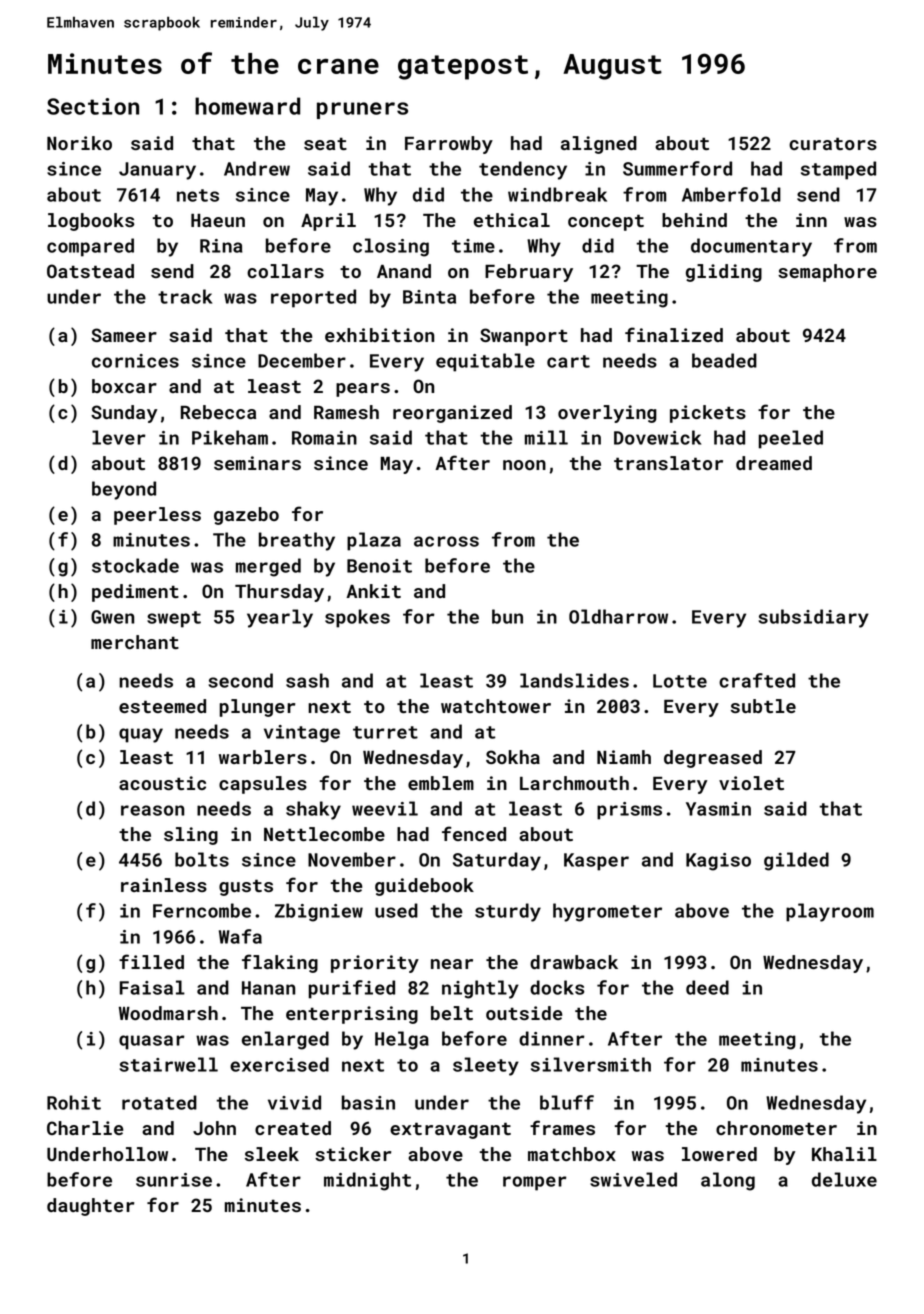  Describe the element at coordinates (263, 757) in the screenshot. I see `warblers` at that location.
